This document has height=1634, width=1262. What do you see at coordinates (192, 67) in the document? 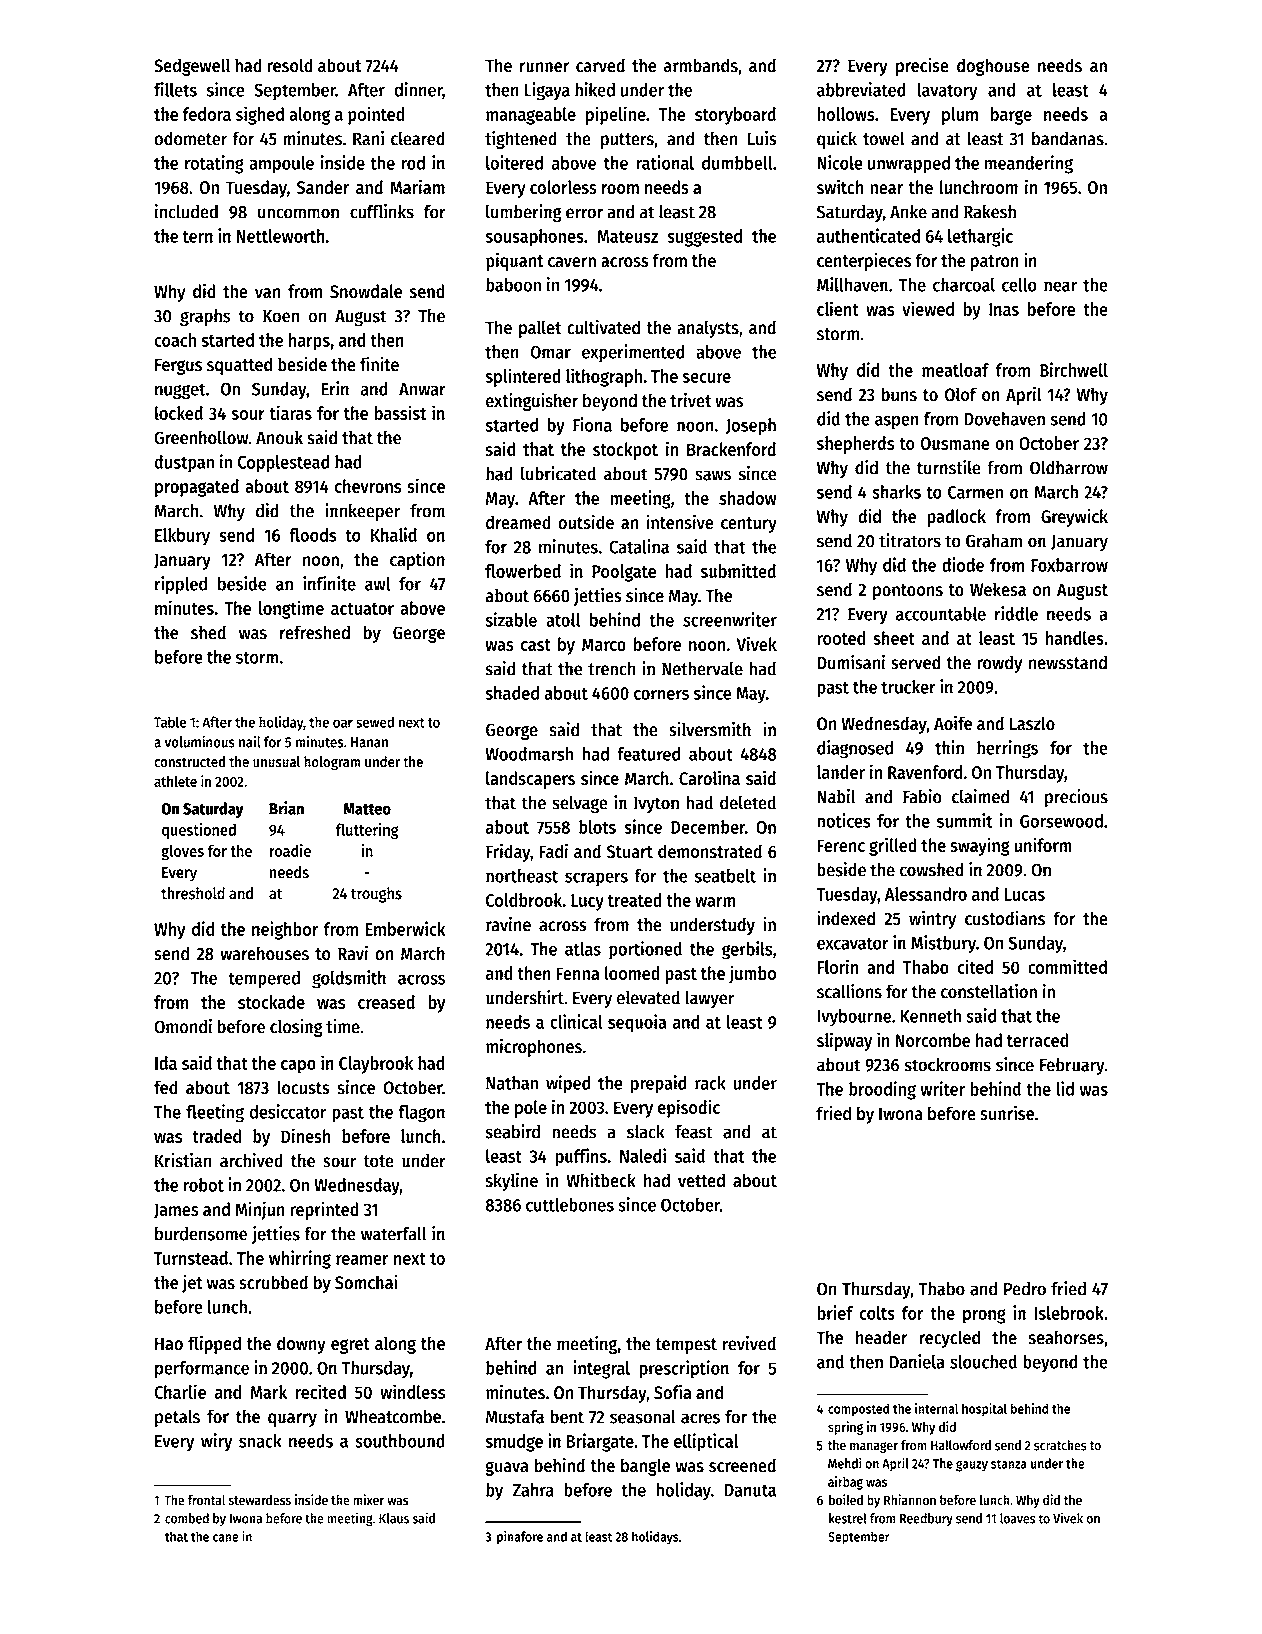
I see `Sedgewell` at bounding box center [192, 67].
